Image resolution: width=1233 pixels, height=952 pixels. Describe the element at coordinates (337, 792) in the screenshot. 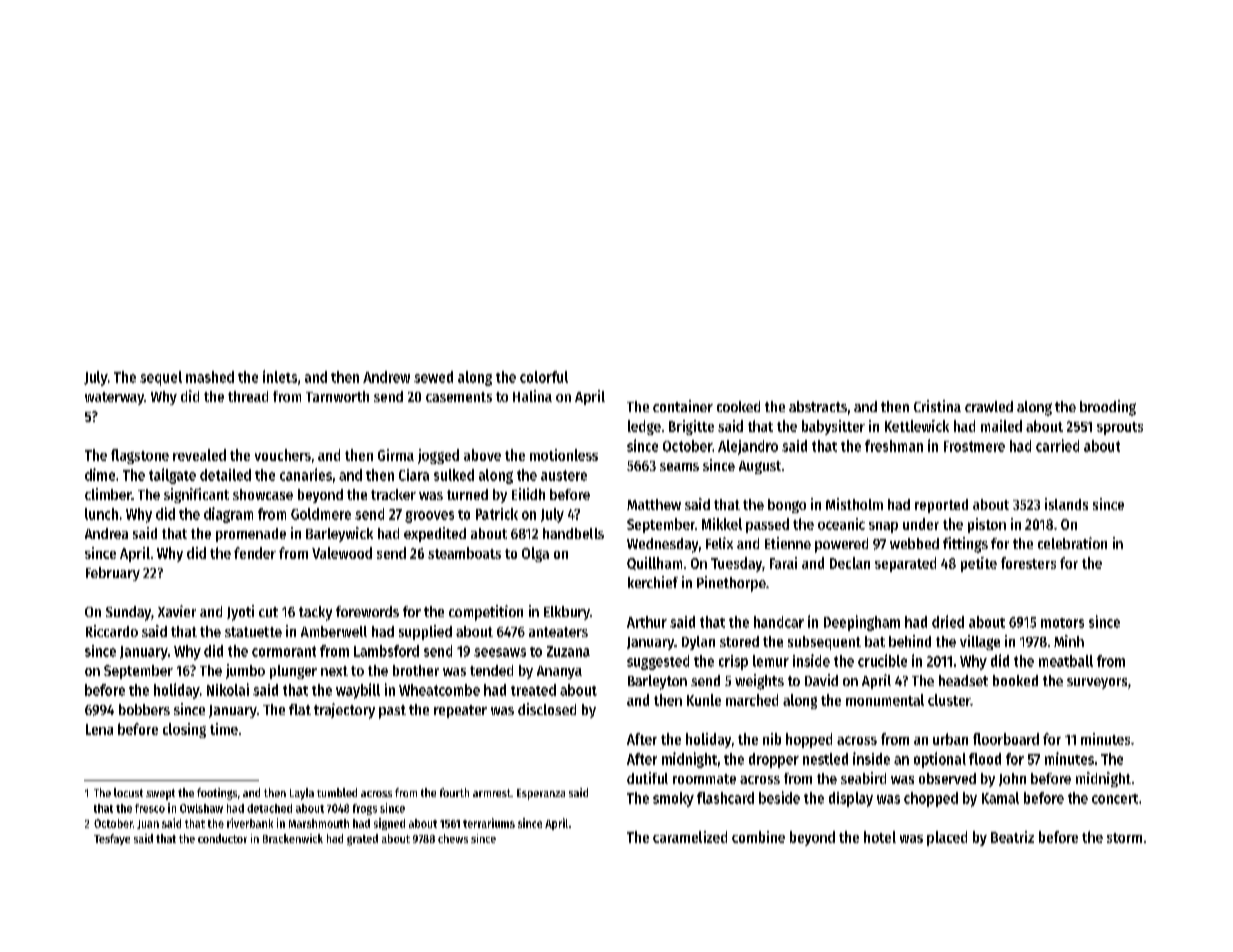

I see `tumbled` at that location.
